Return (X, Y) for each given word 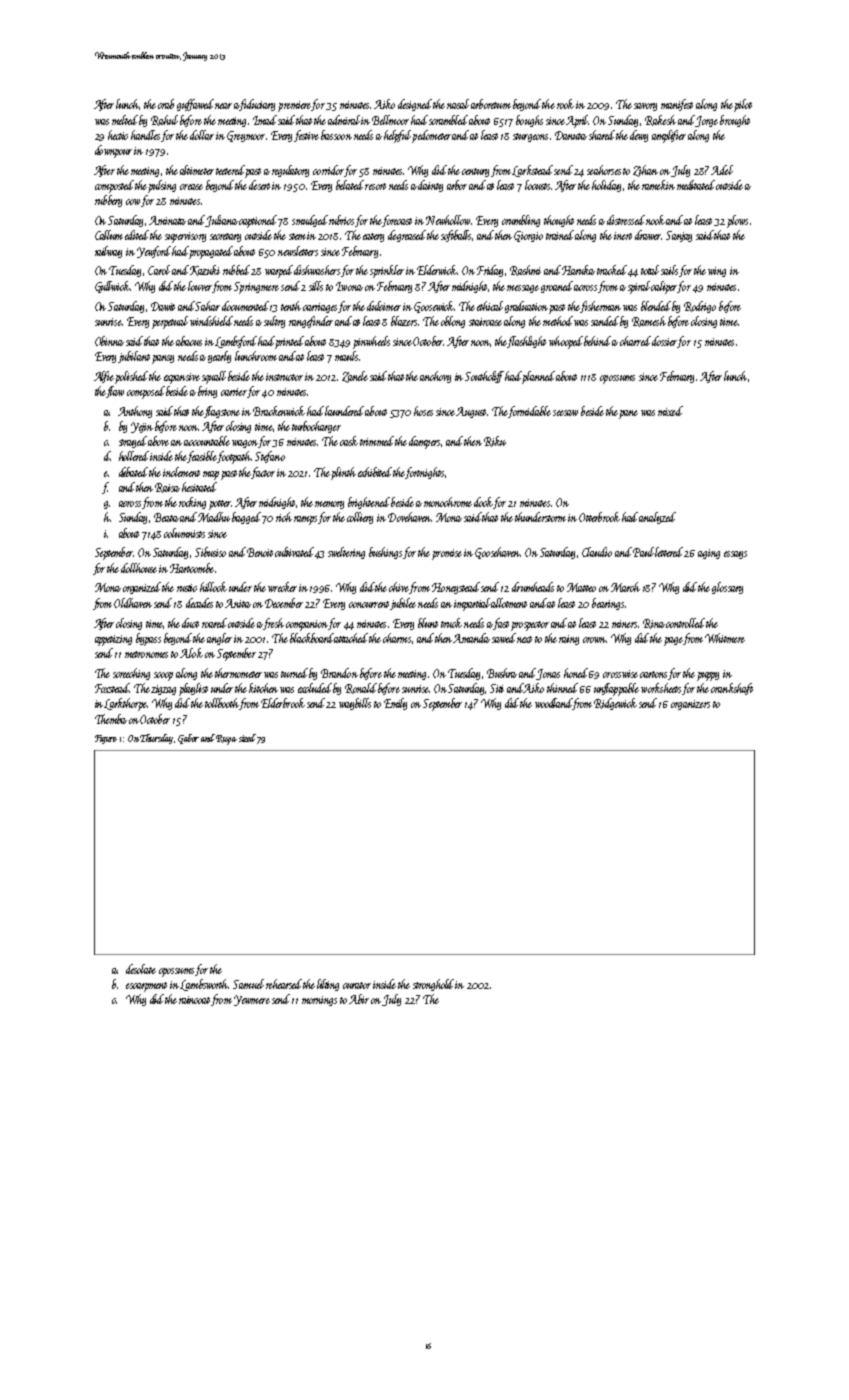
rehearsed (285, 984)
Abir (359, 999)
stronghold (434, 985)
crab (166, 104)
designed (415, 105)
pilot (743, 105)
